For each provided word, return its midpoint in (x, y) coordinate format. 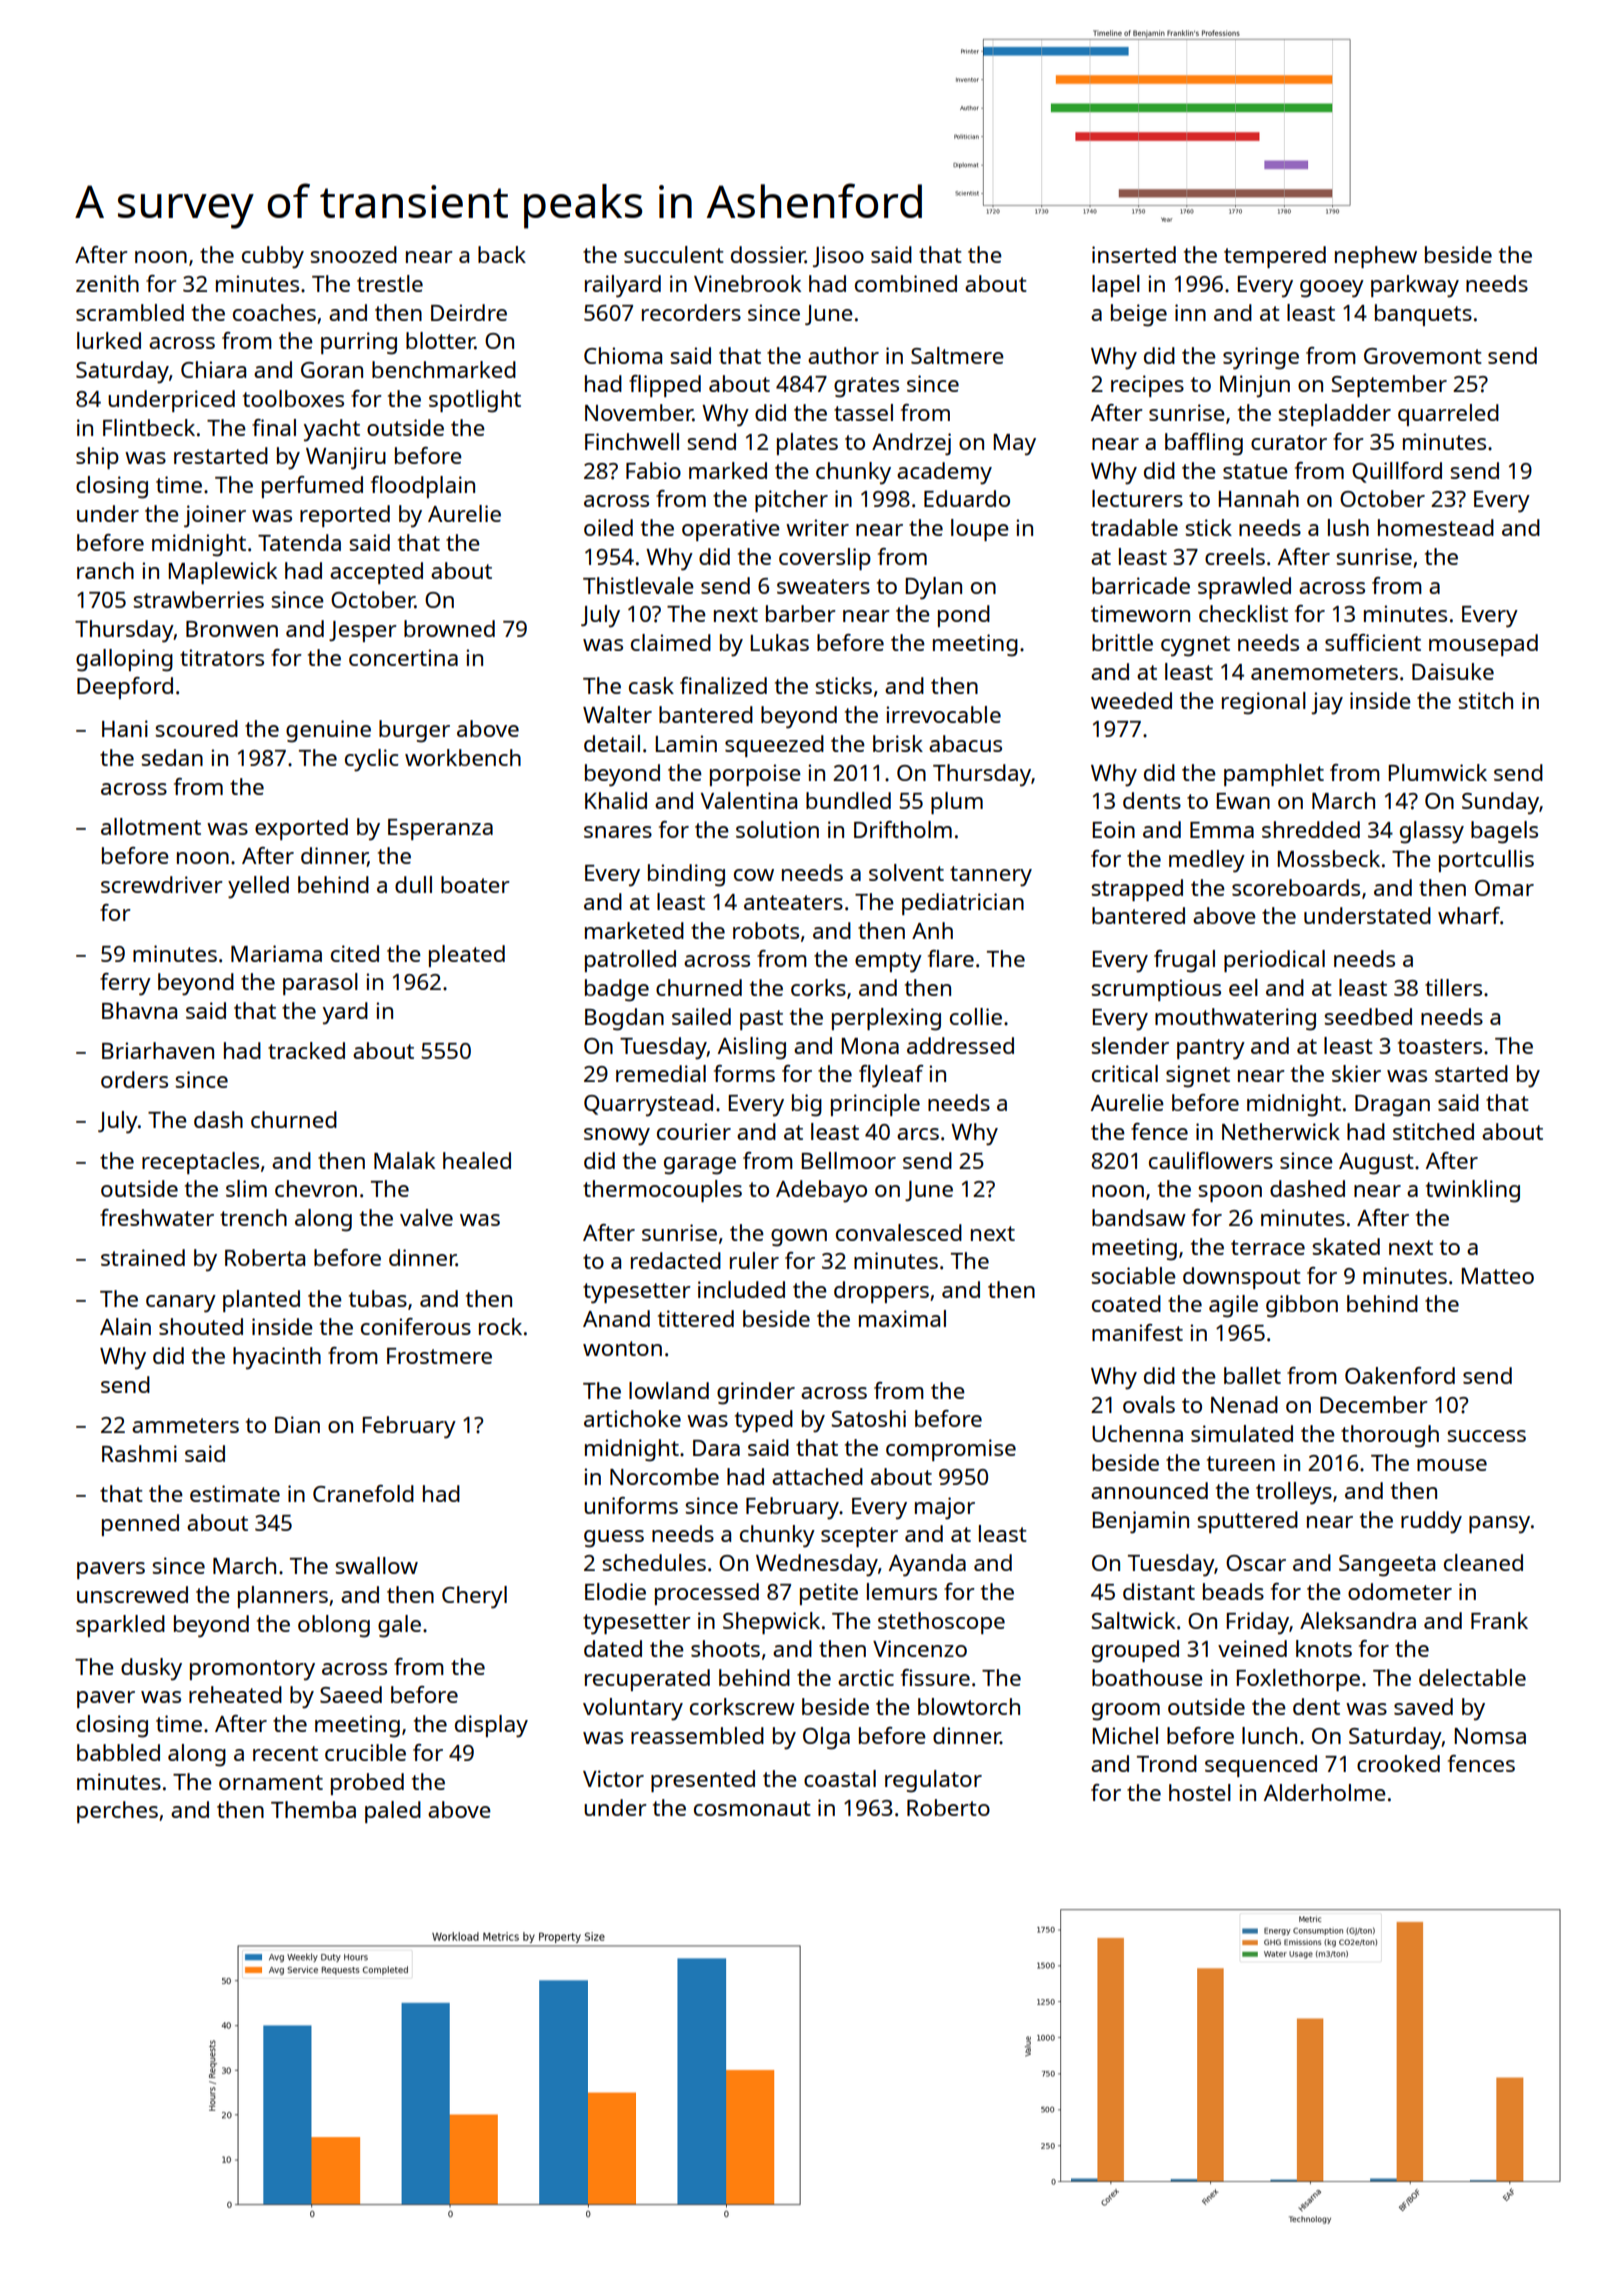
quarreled (1448, 415)
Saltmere (957, 355)
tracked (306, 1050)
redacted (676, 1260)
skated (1346, 1246)
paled (393, 1812)
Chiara (213, 369)
